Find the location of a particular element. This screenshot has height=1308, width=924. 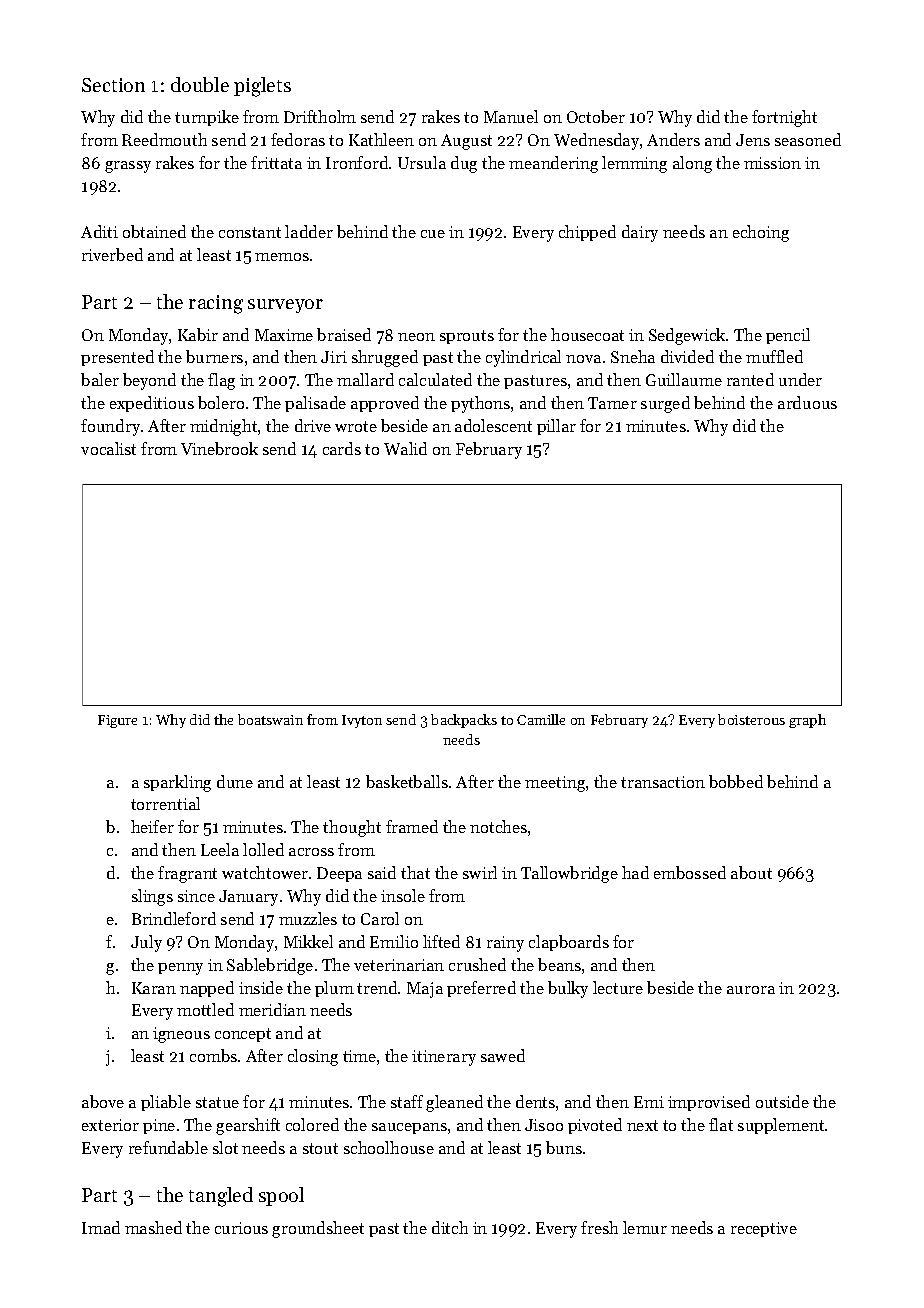

fortnight is located at coordinates (784, 118).
